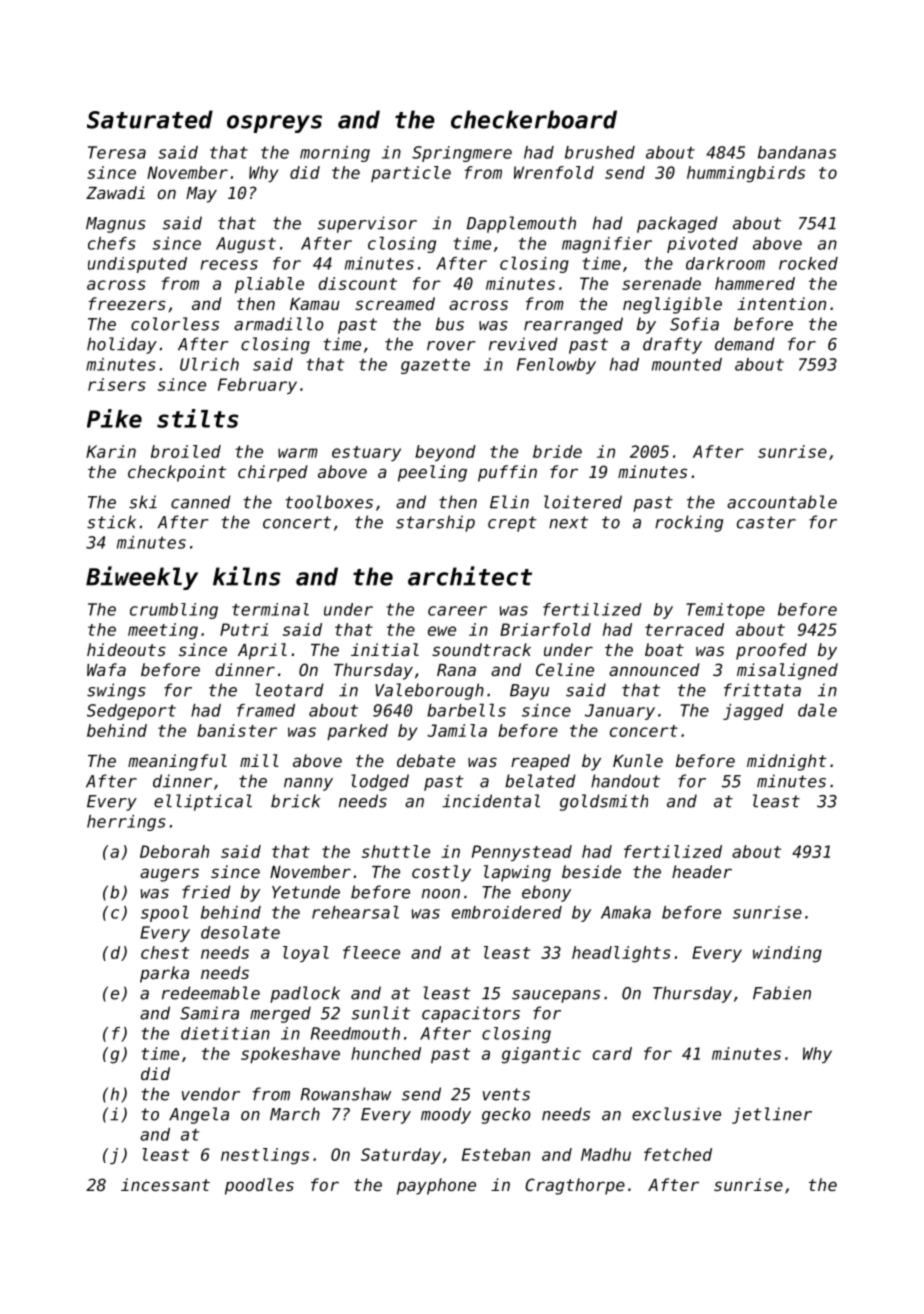 Image resolution: width=924 pixels, height=1314 pixels. What do you see at coordinates (246, 245) in the image?
I see `August` at bounding box center [246, 245].
